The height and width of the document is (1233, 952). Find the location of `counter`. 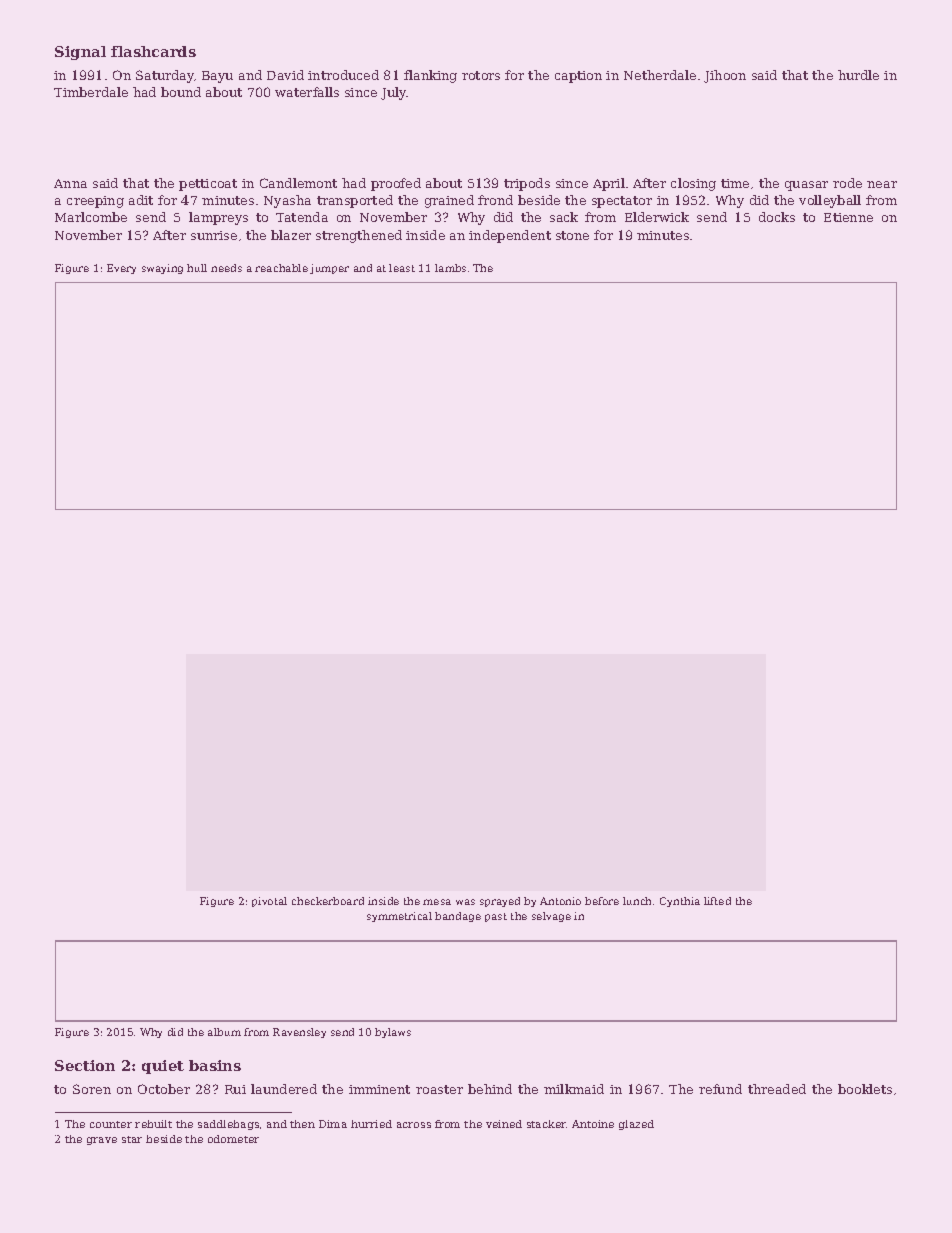

counter is located at coordinates (111, 1124).
